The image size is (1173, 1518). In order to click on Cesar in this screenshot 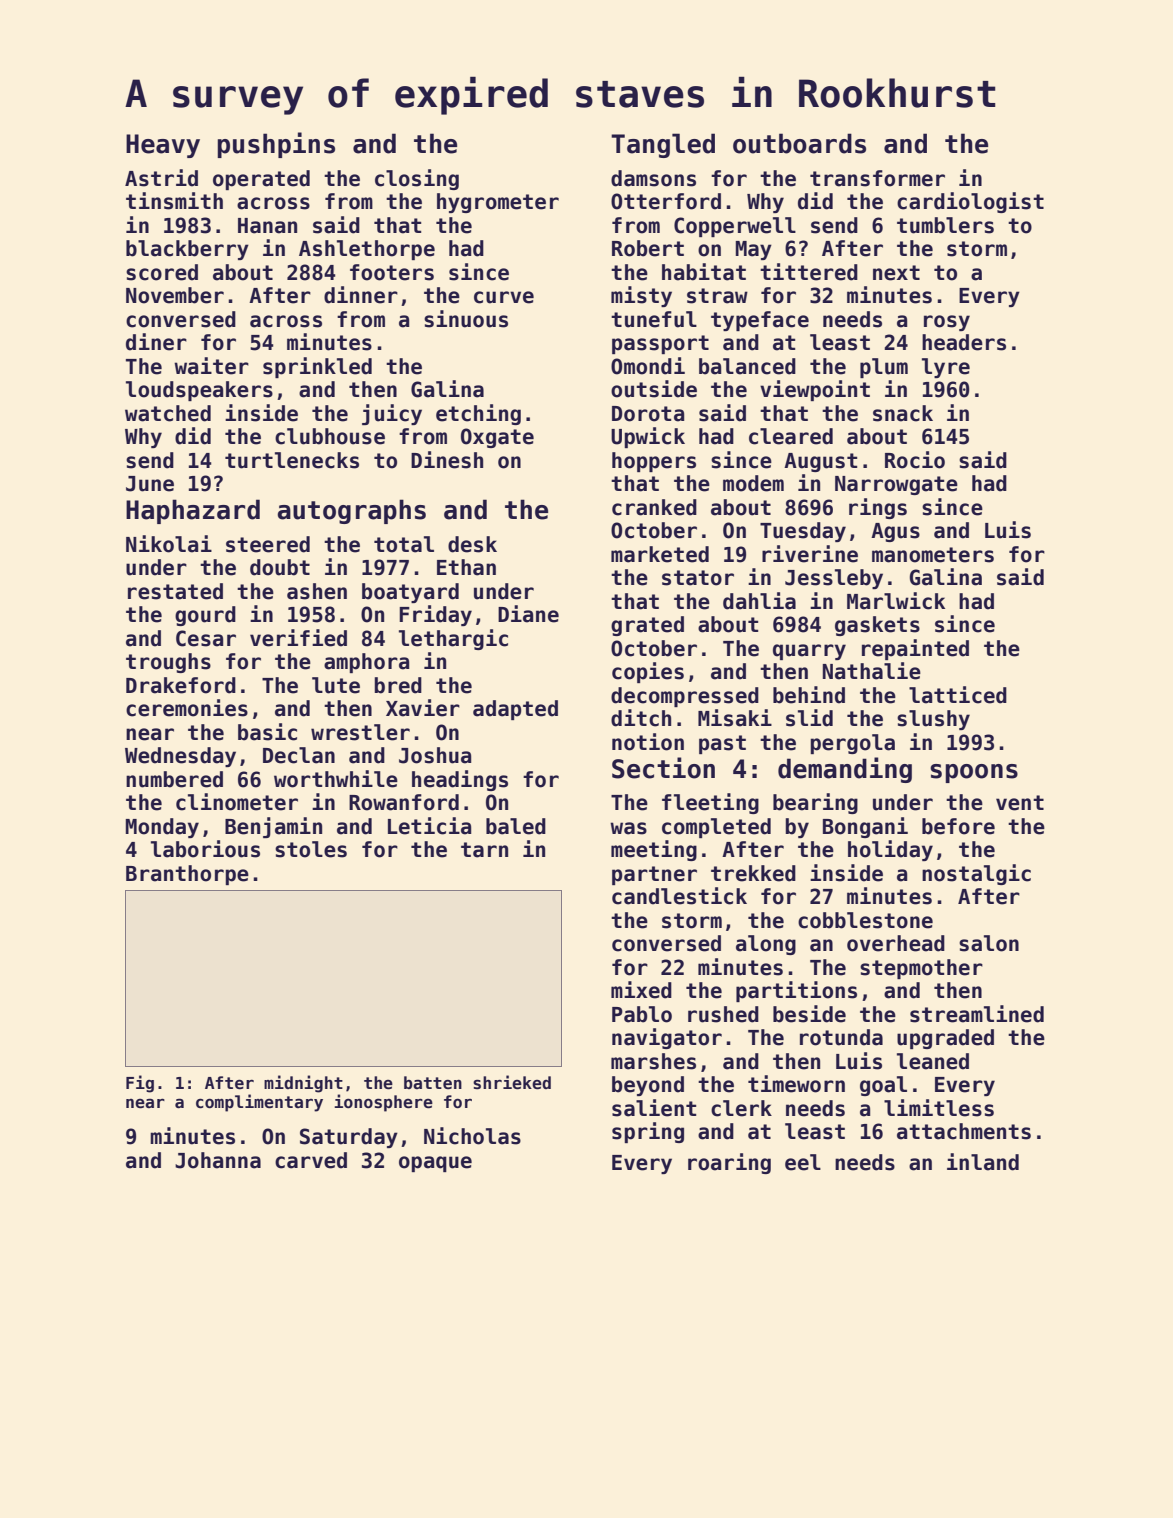, I will do `click(206, 638)`.
